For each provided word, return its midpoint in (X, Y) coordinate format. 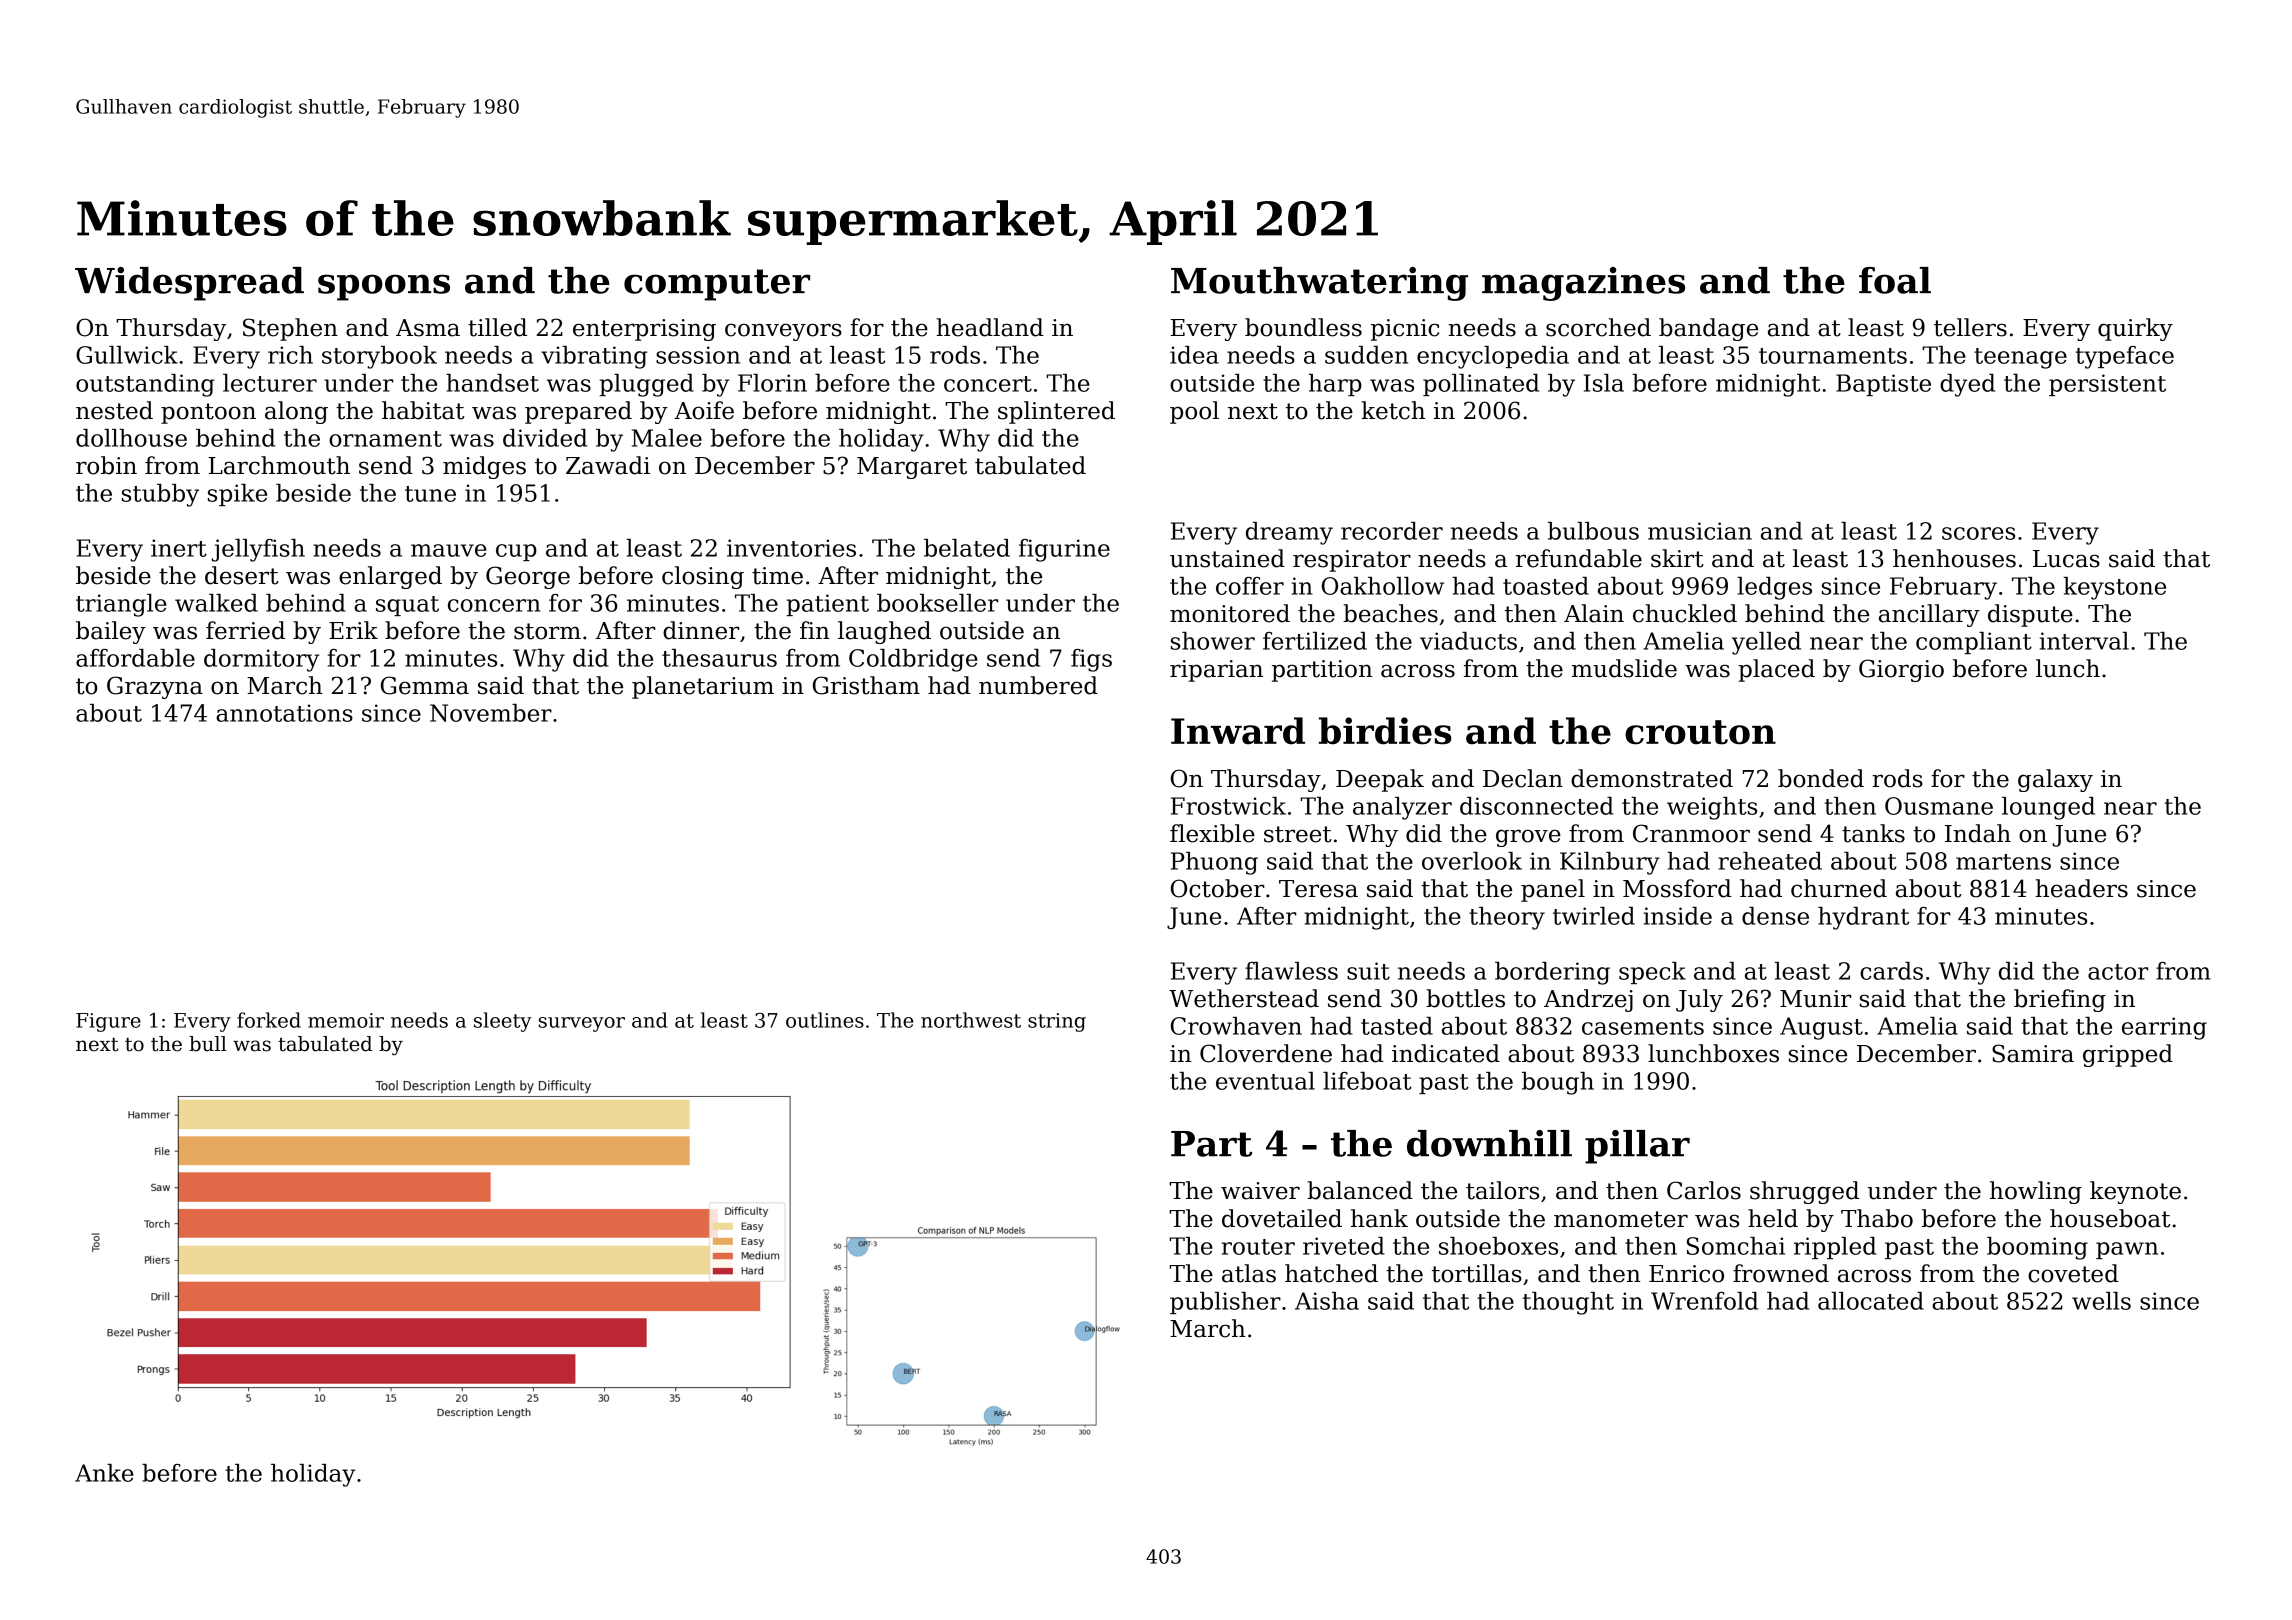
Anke (104, 1473)
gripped (2128, 1055)
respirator (1352, 561)
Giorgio (1901, 670)
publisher (1225, 1303)
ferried (245, 630)
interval (2084, 641)
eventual (1265, 1081)
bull (208, 1044)
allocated (1871, 1301)
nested (114, 410)
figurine (1064, 550)
